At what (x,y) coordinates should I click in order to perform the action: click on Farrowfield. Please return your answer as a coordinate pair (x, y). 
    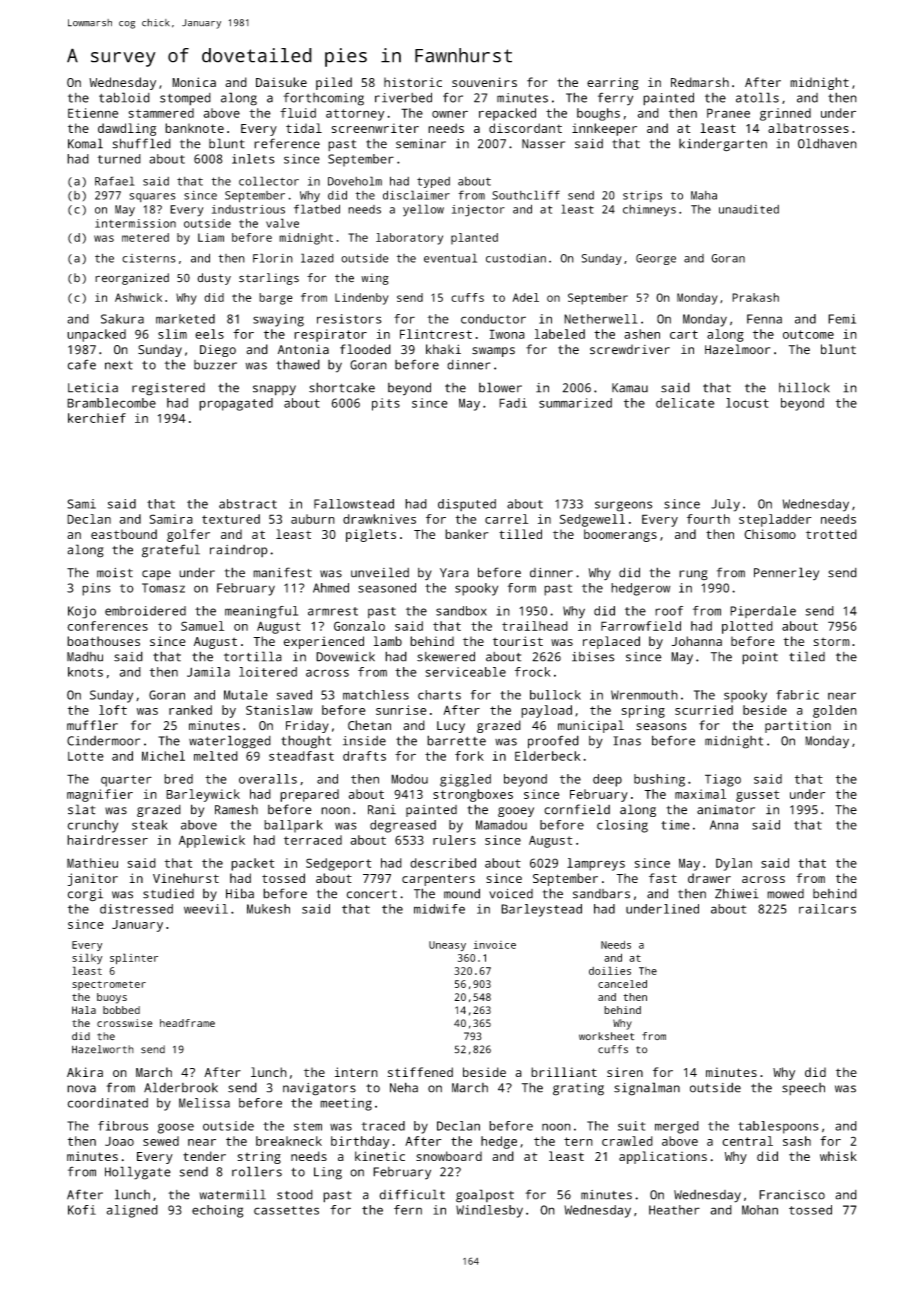
    Looking at the image, I should click on (641, 626).
